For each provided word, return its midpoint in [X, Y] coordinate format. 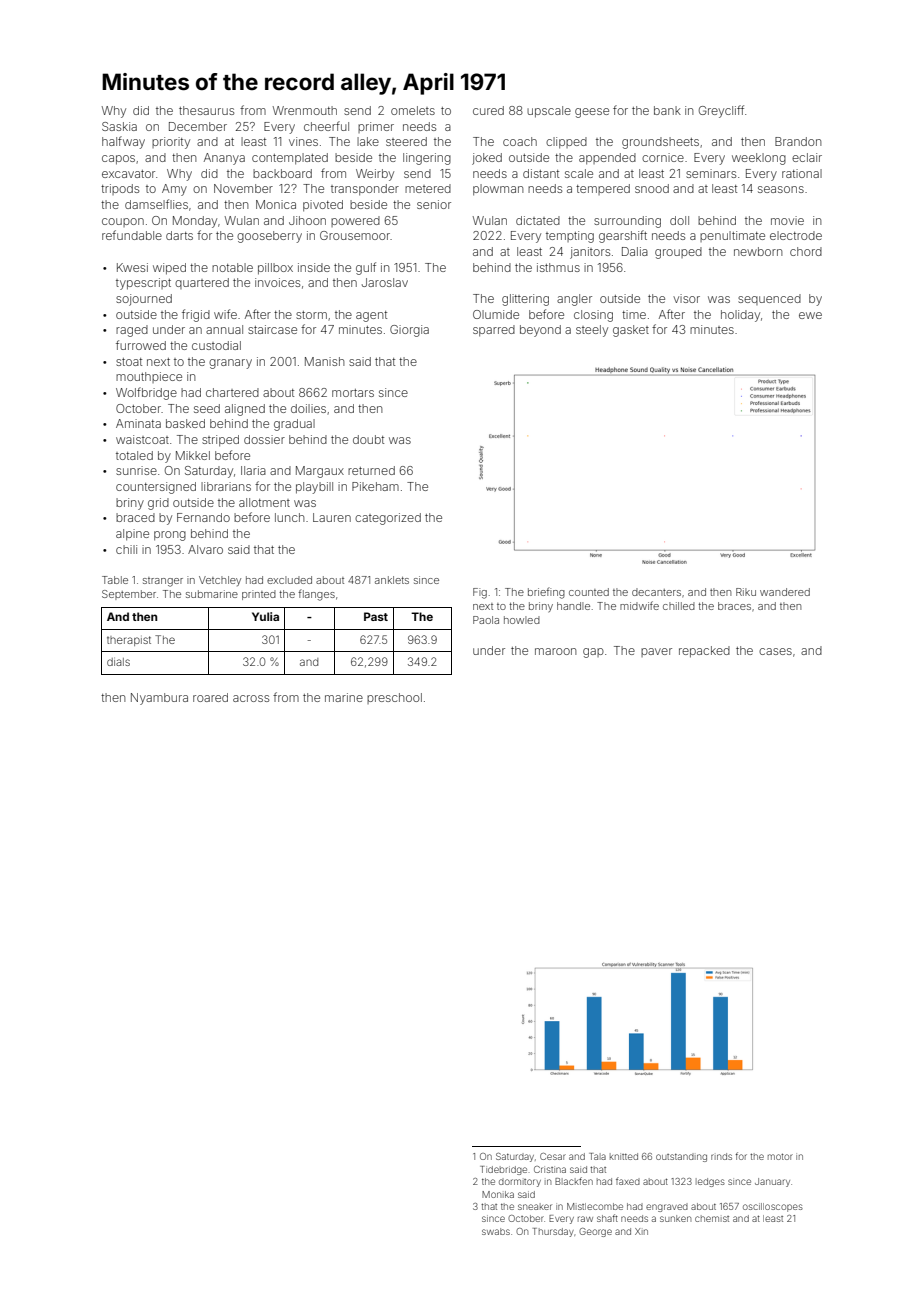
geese [592, 113]
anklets [392, 580]
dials [118, 662]
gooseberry [269, 237]
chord [806, 251]
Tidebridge [503, 1170]
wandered [785, 592]
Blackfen [574, 1181]
